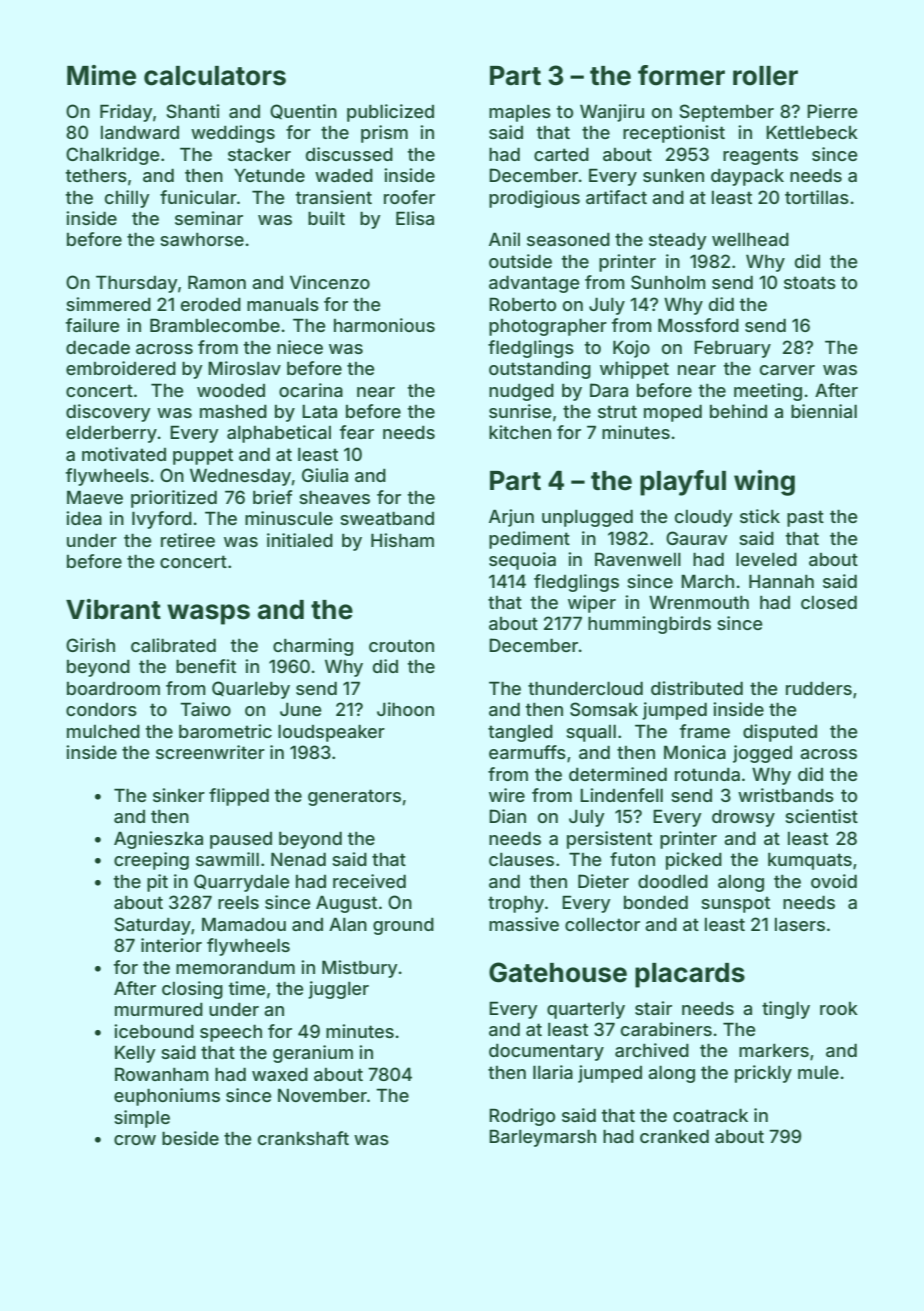  I want to click on former, so click(681, 75).
